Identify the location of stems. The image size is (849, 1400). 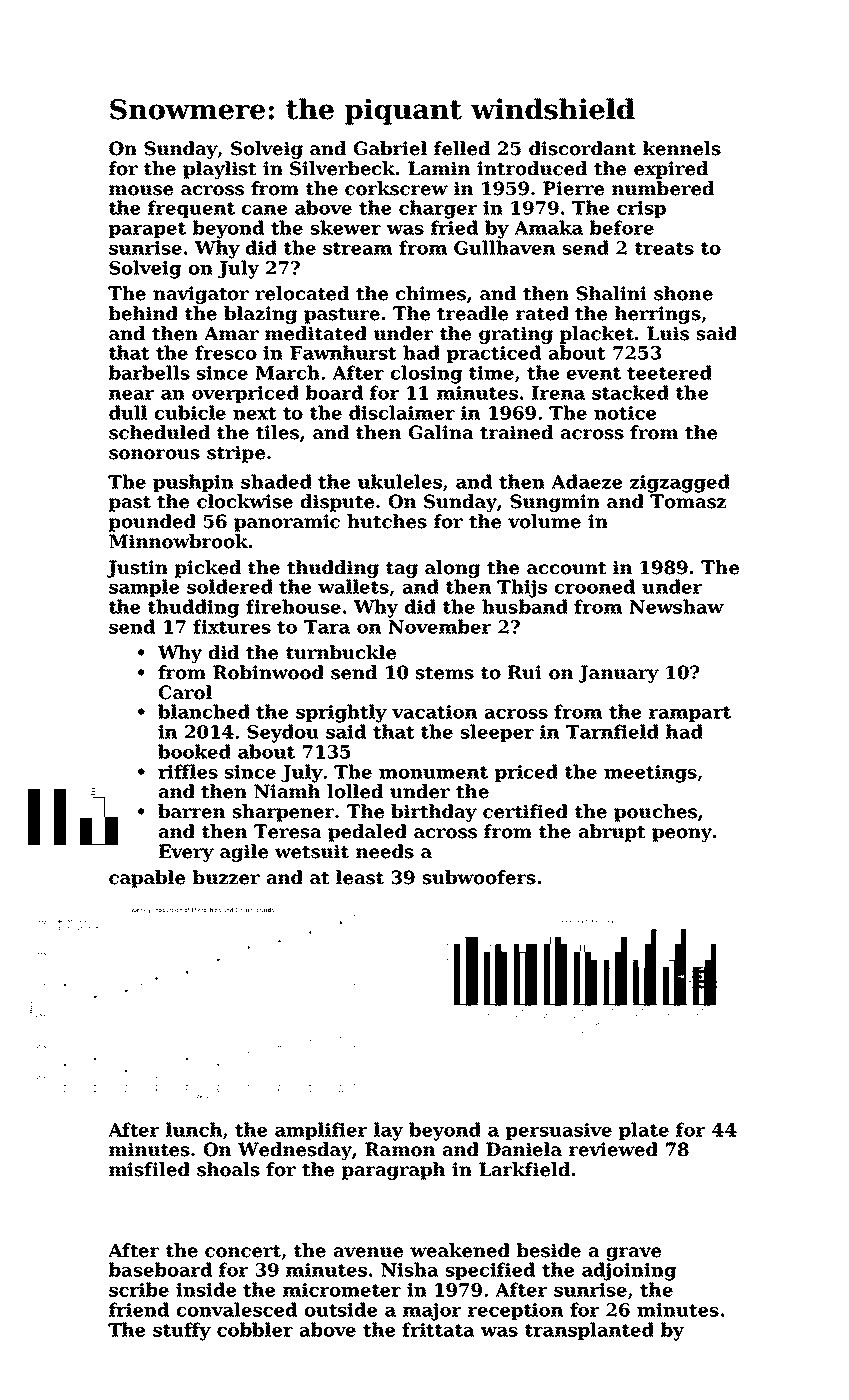
(445, 673).
